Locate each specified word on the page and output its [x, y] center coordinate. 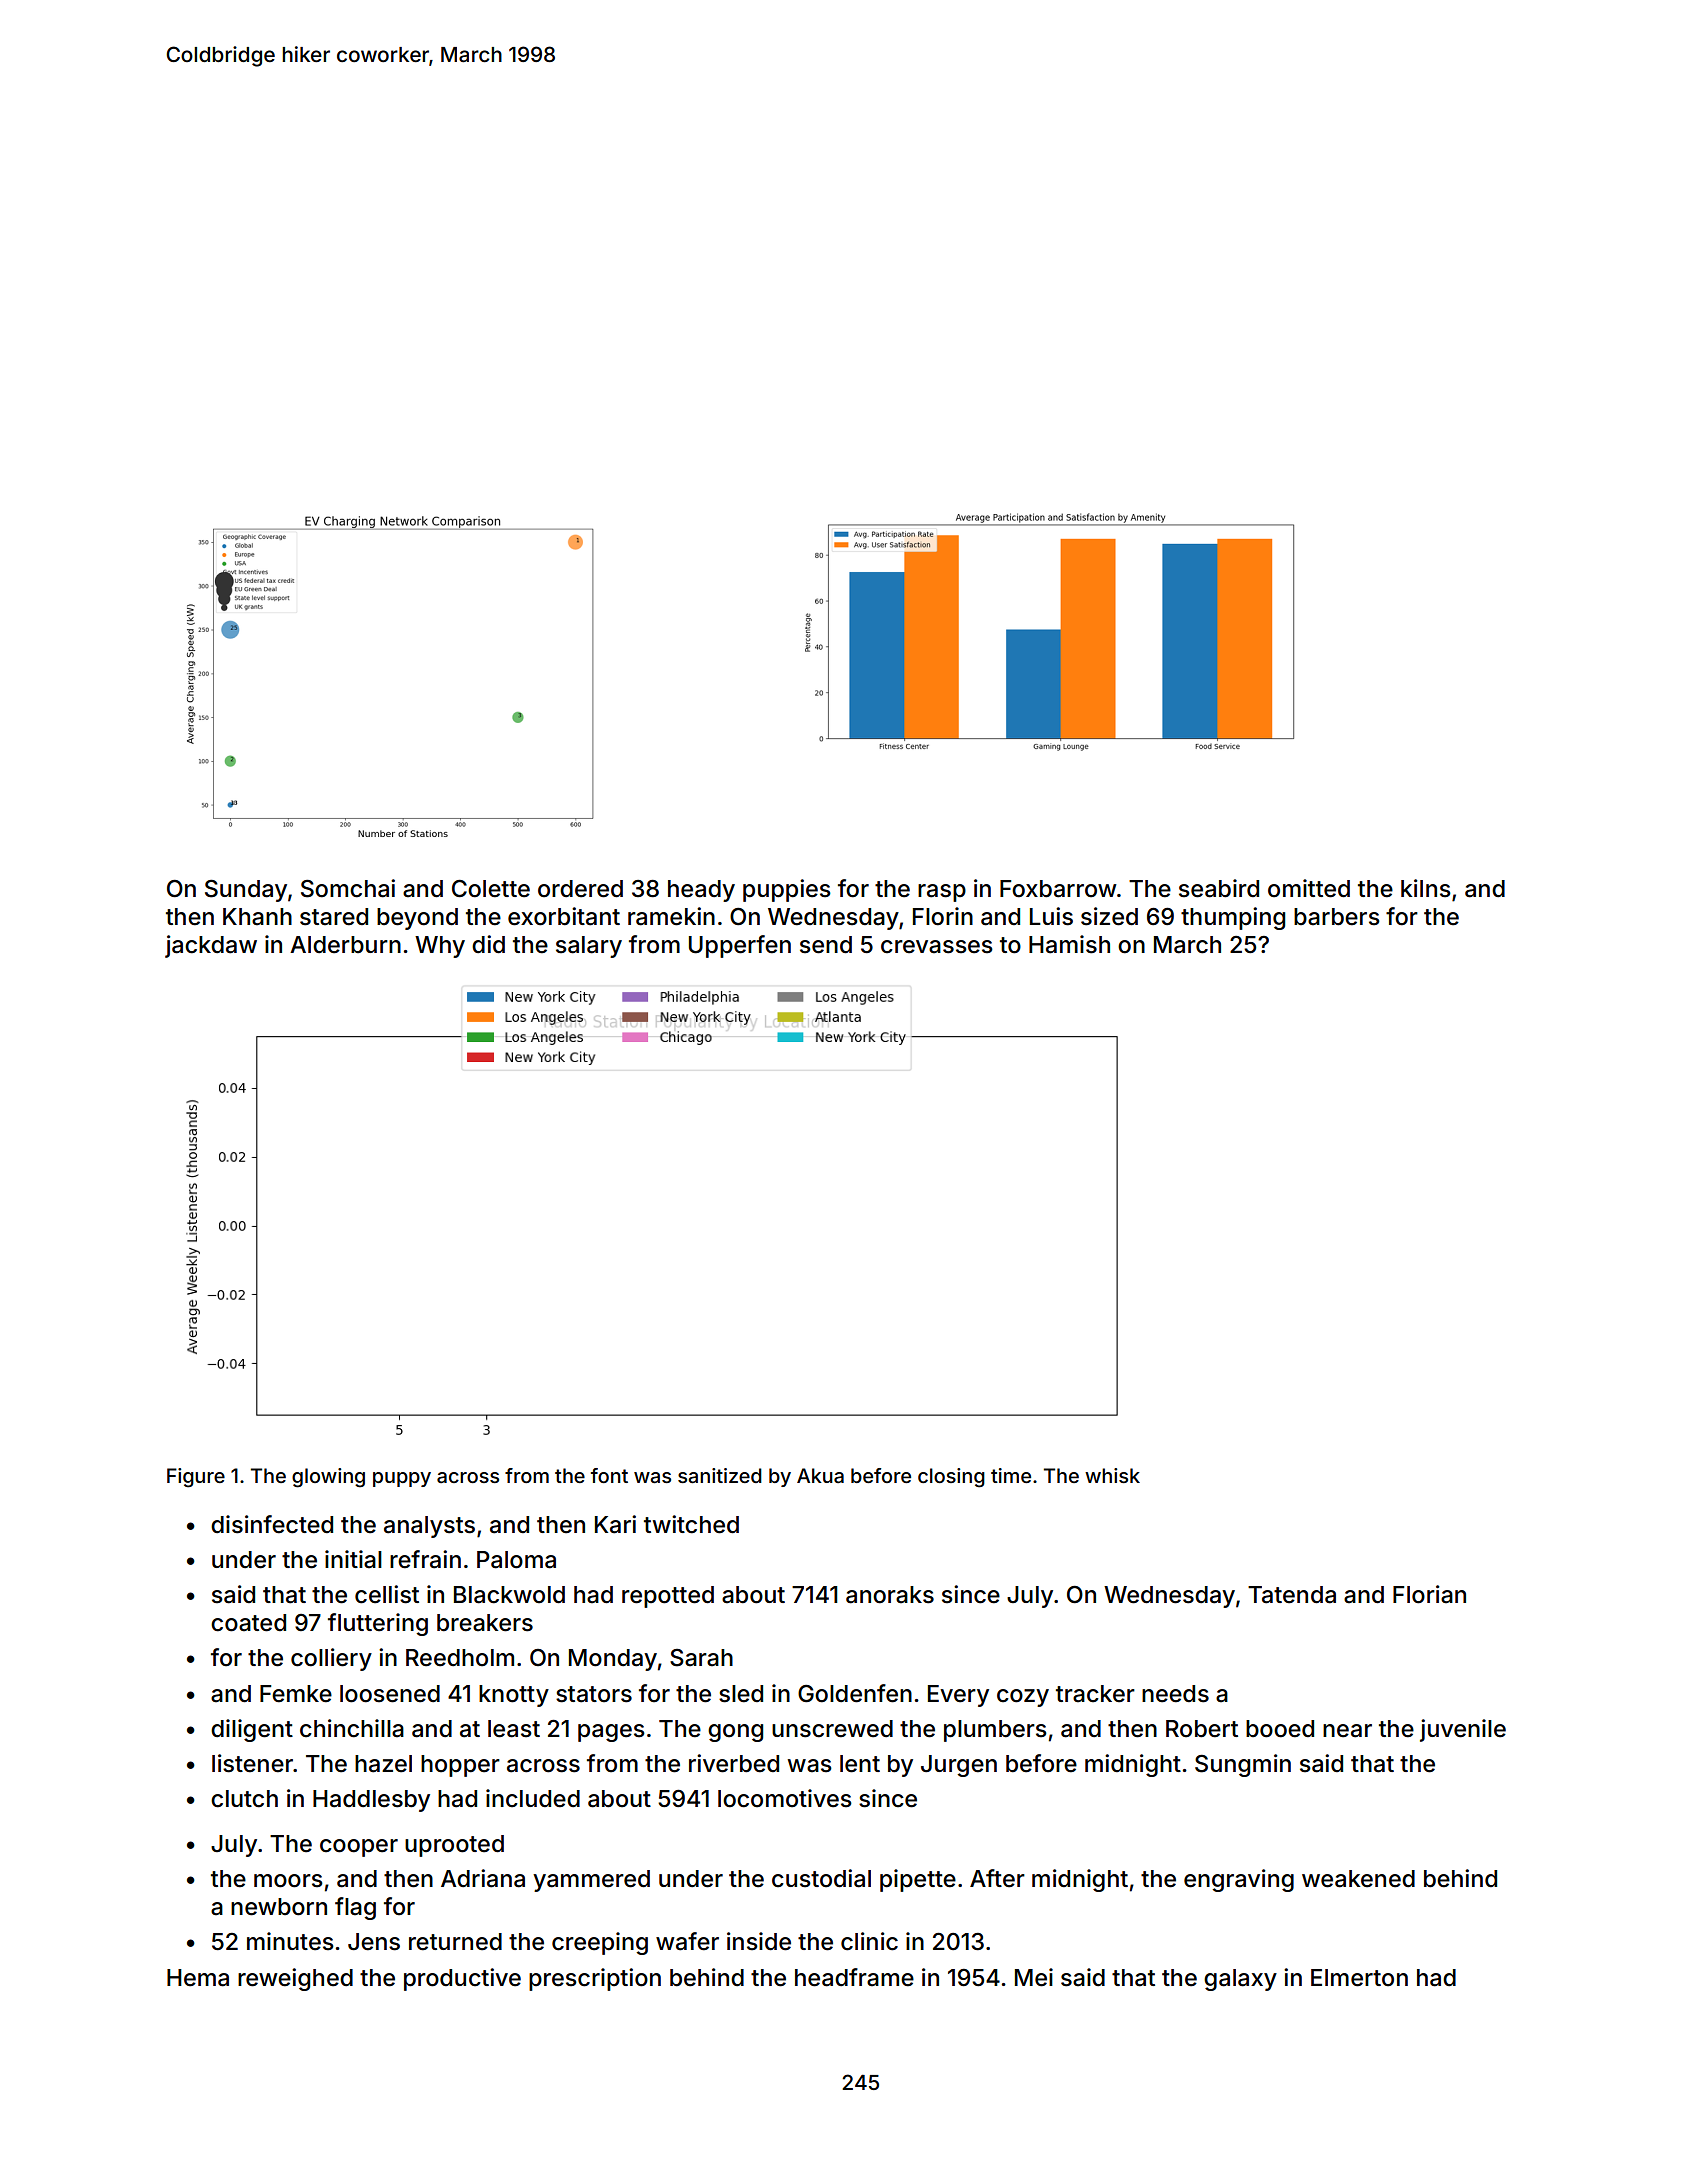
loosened [390, 1694]
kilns [1426, 888]
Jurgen [959, 1766]
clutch [244, 1799]
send [826, 945]
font [609, 1475]
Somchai [348, 888]
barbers [1337, 917]
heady [701, 891]
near [1347, 1731]
